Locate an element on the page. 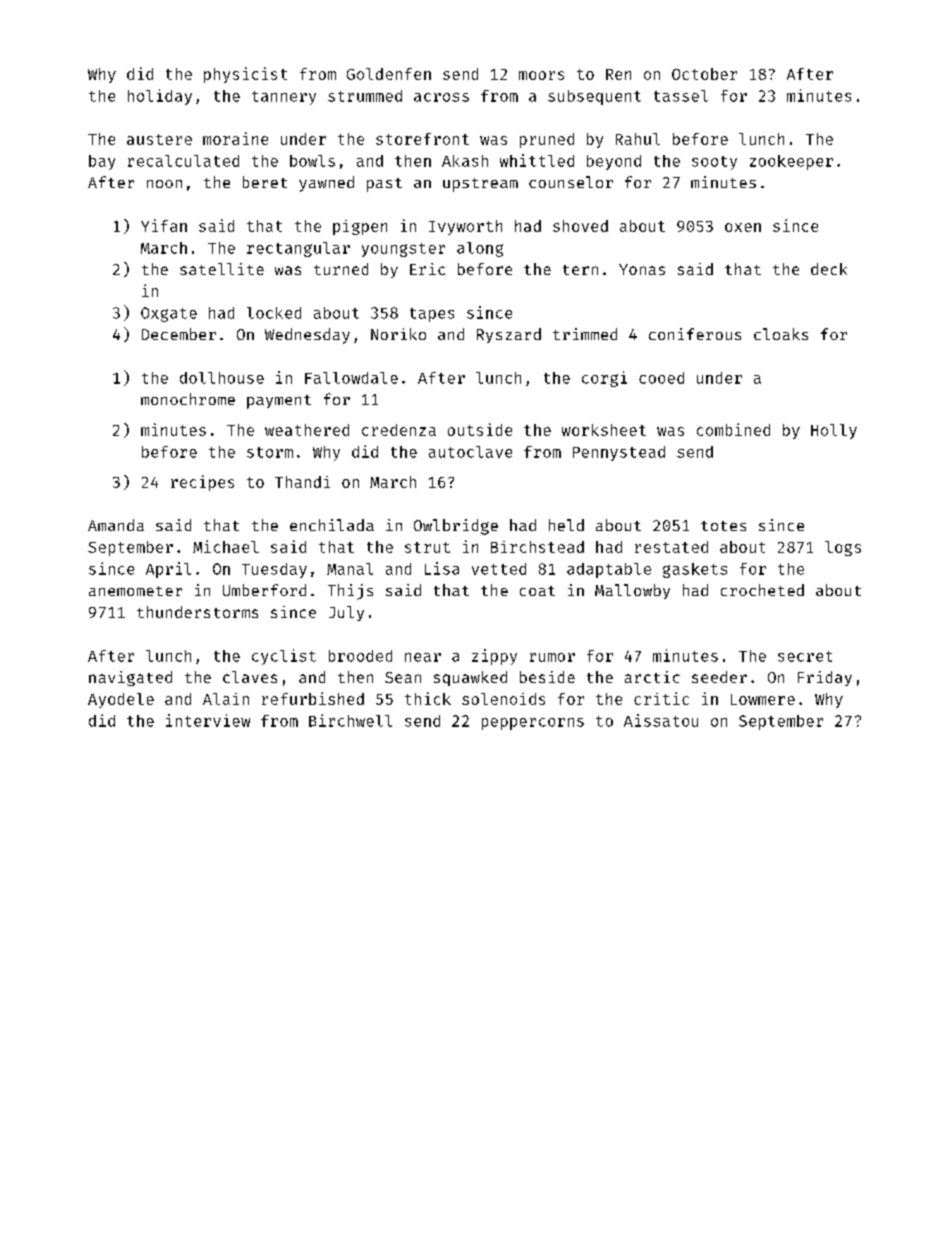 This document has width=952, height=1233. October is located at coordinates (704, 74).
